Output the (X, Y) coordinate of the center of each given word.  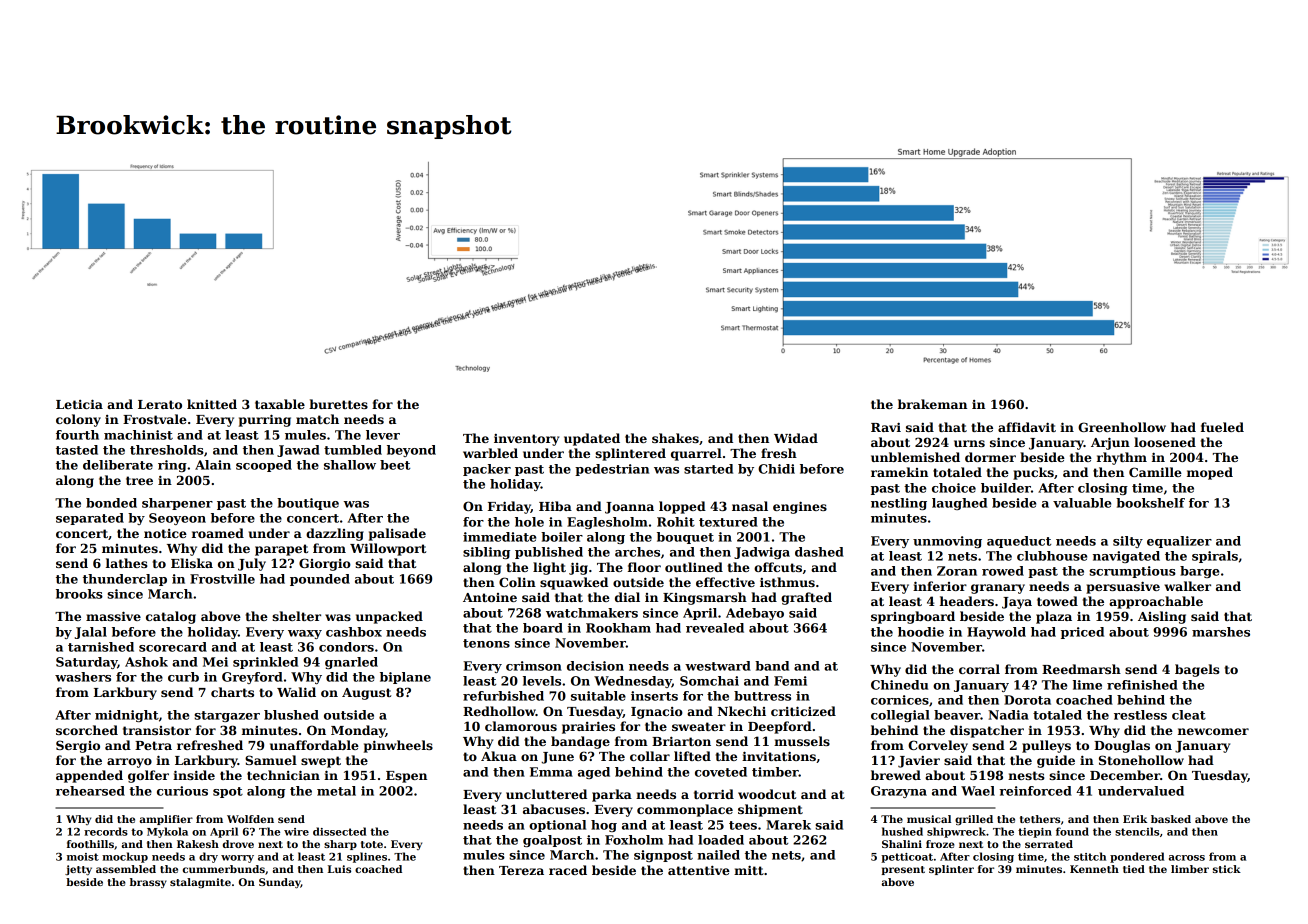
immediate (499, 537)
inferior (940, 586)
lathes (127, 563)
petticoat (907, 858)
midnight (127, 716)
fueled (1222, 427)
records (106, 831)
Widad (796, 438)
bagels (1197, 670)
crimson (534, 666)
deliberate (118, 465)
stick (1227, 869)
